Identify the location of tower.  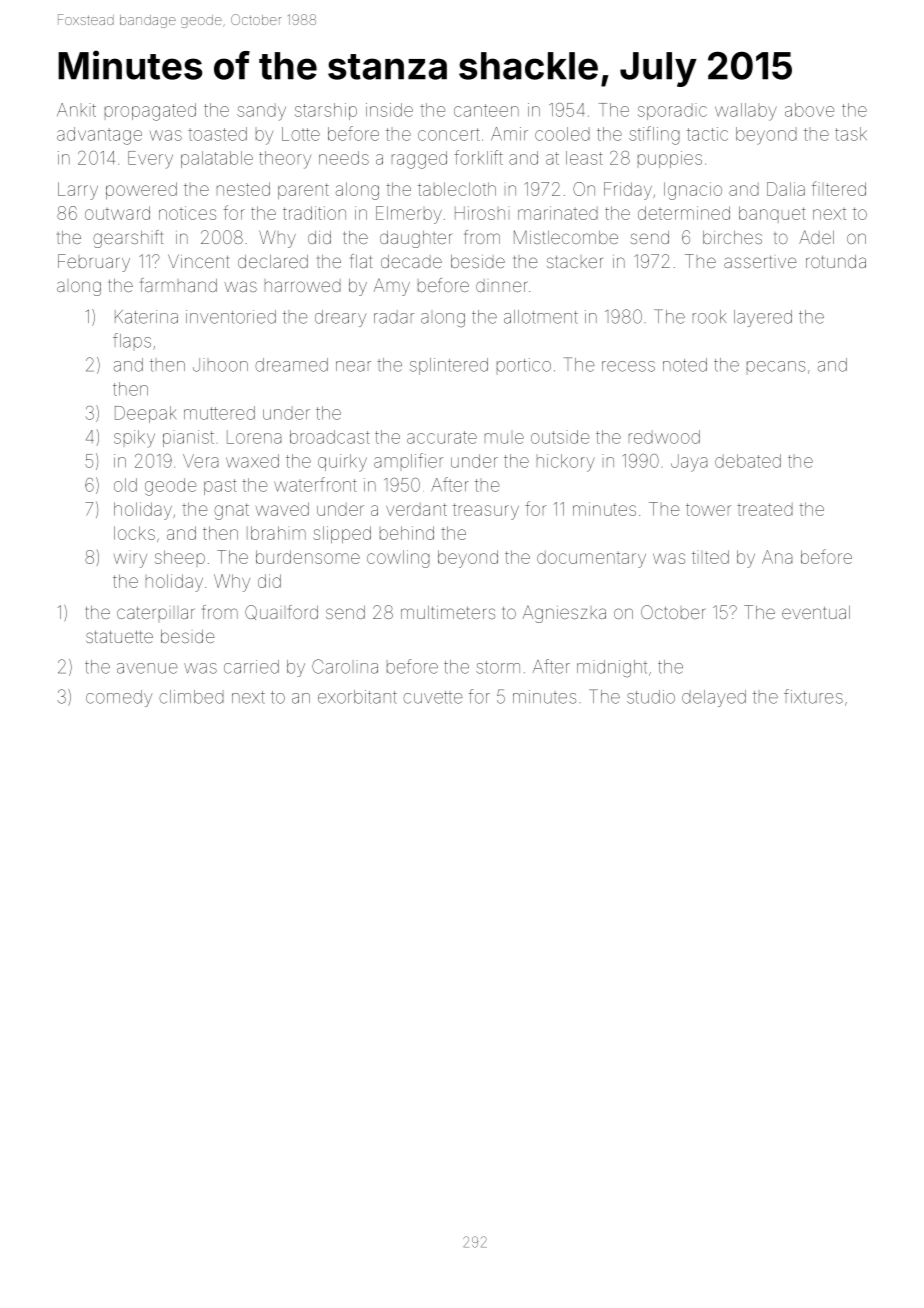
(708, 509).
